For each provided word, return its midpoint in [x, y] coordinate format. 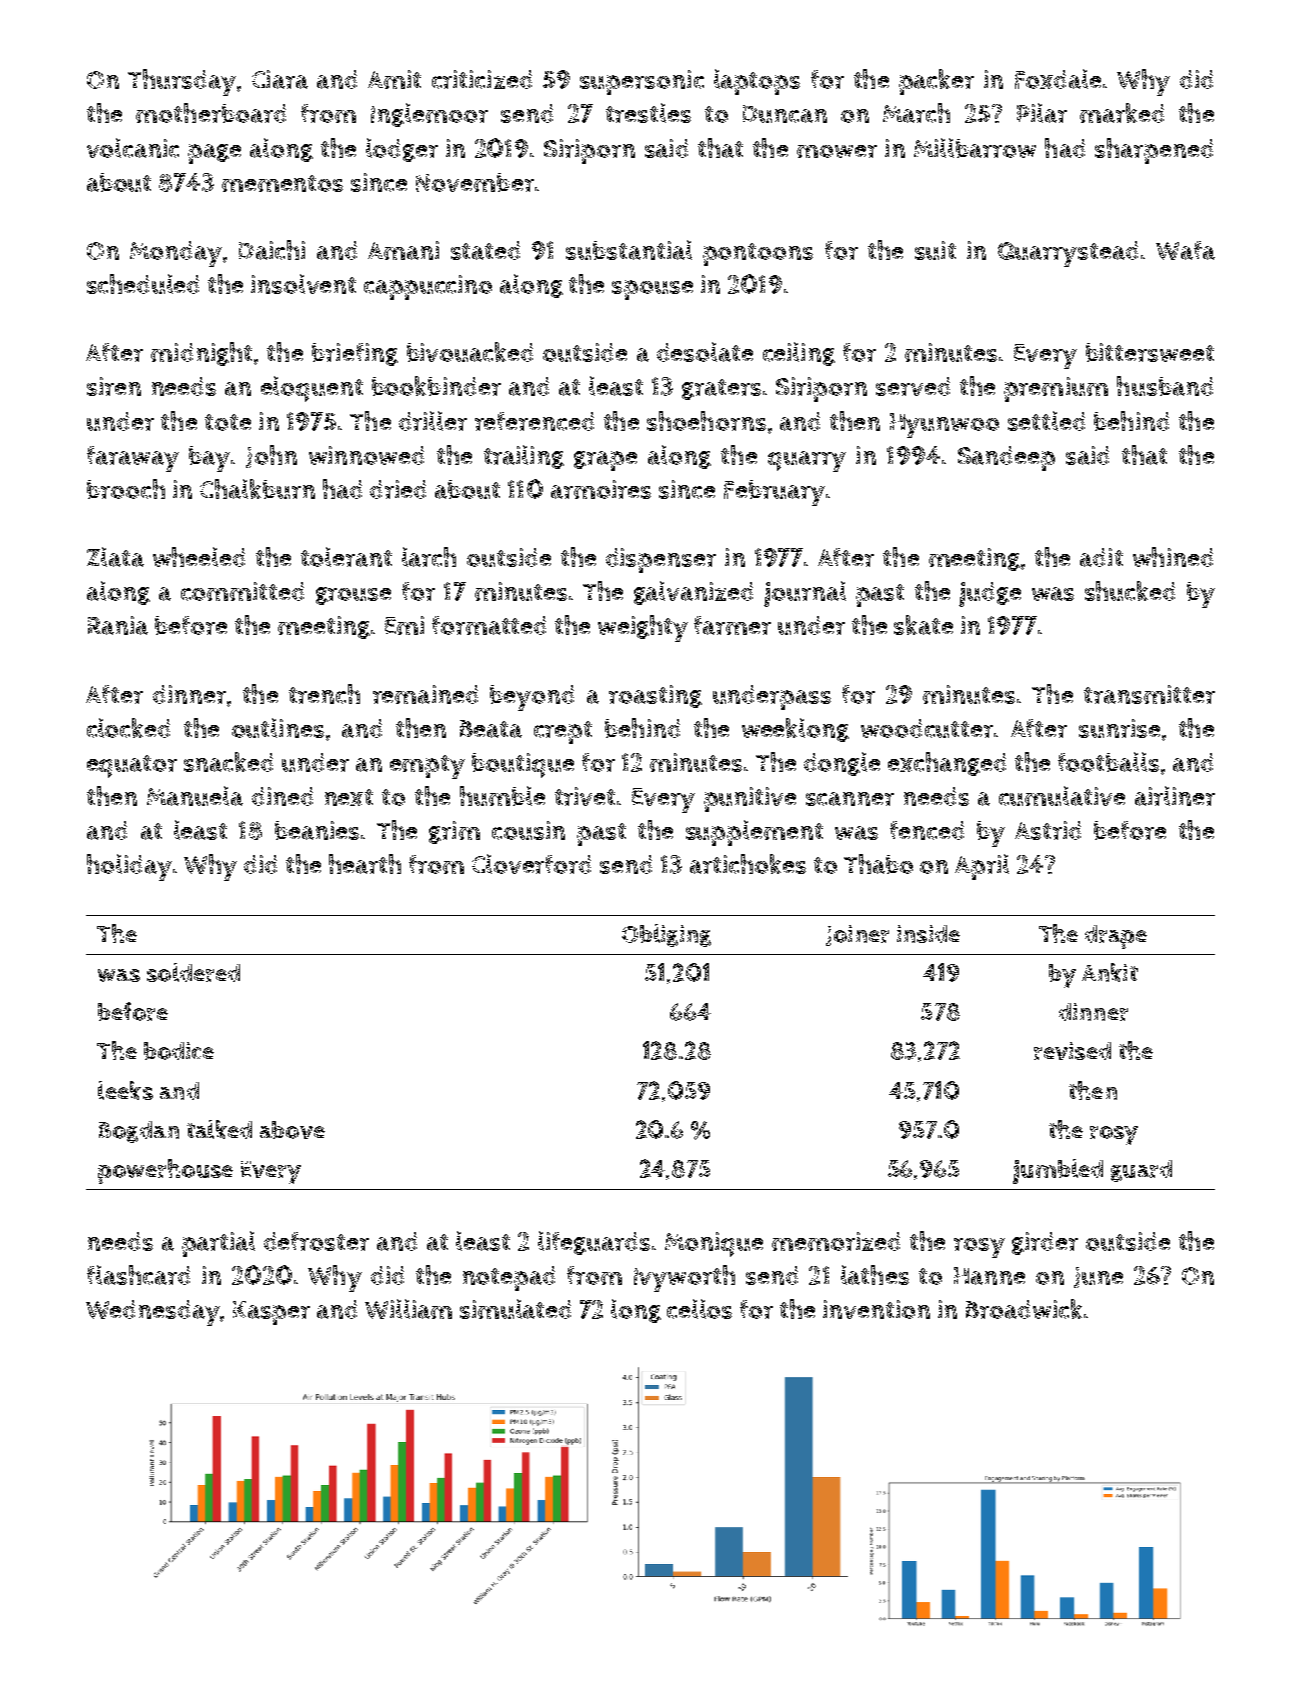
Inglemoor [429, 115]
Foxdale [1058, 79]
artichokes [748, 864]
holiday [129, 867]
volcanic [133, 148]
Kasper [271, 1313]
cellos [699, 1309]
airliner [1175, 796]
